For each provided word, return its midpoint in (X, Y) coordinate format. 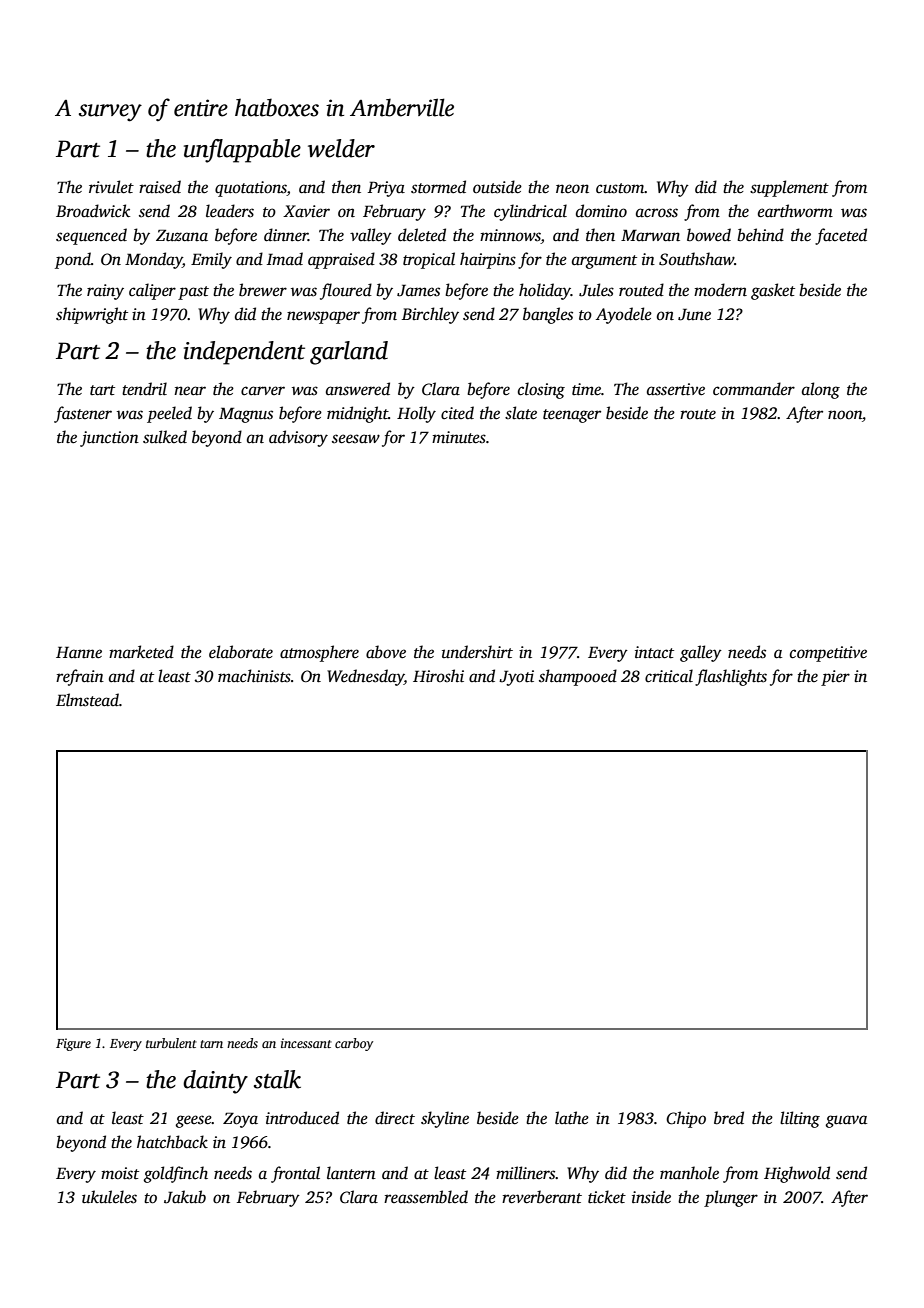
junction (109, 439)
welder (341, 148)
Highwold (797, 1174)
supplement (789, 188)
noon (845, 415)
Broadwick (93, 211)
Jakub (185, 1197)
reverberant (542, 1197)
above (386, 652)
